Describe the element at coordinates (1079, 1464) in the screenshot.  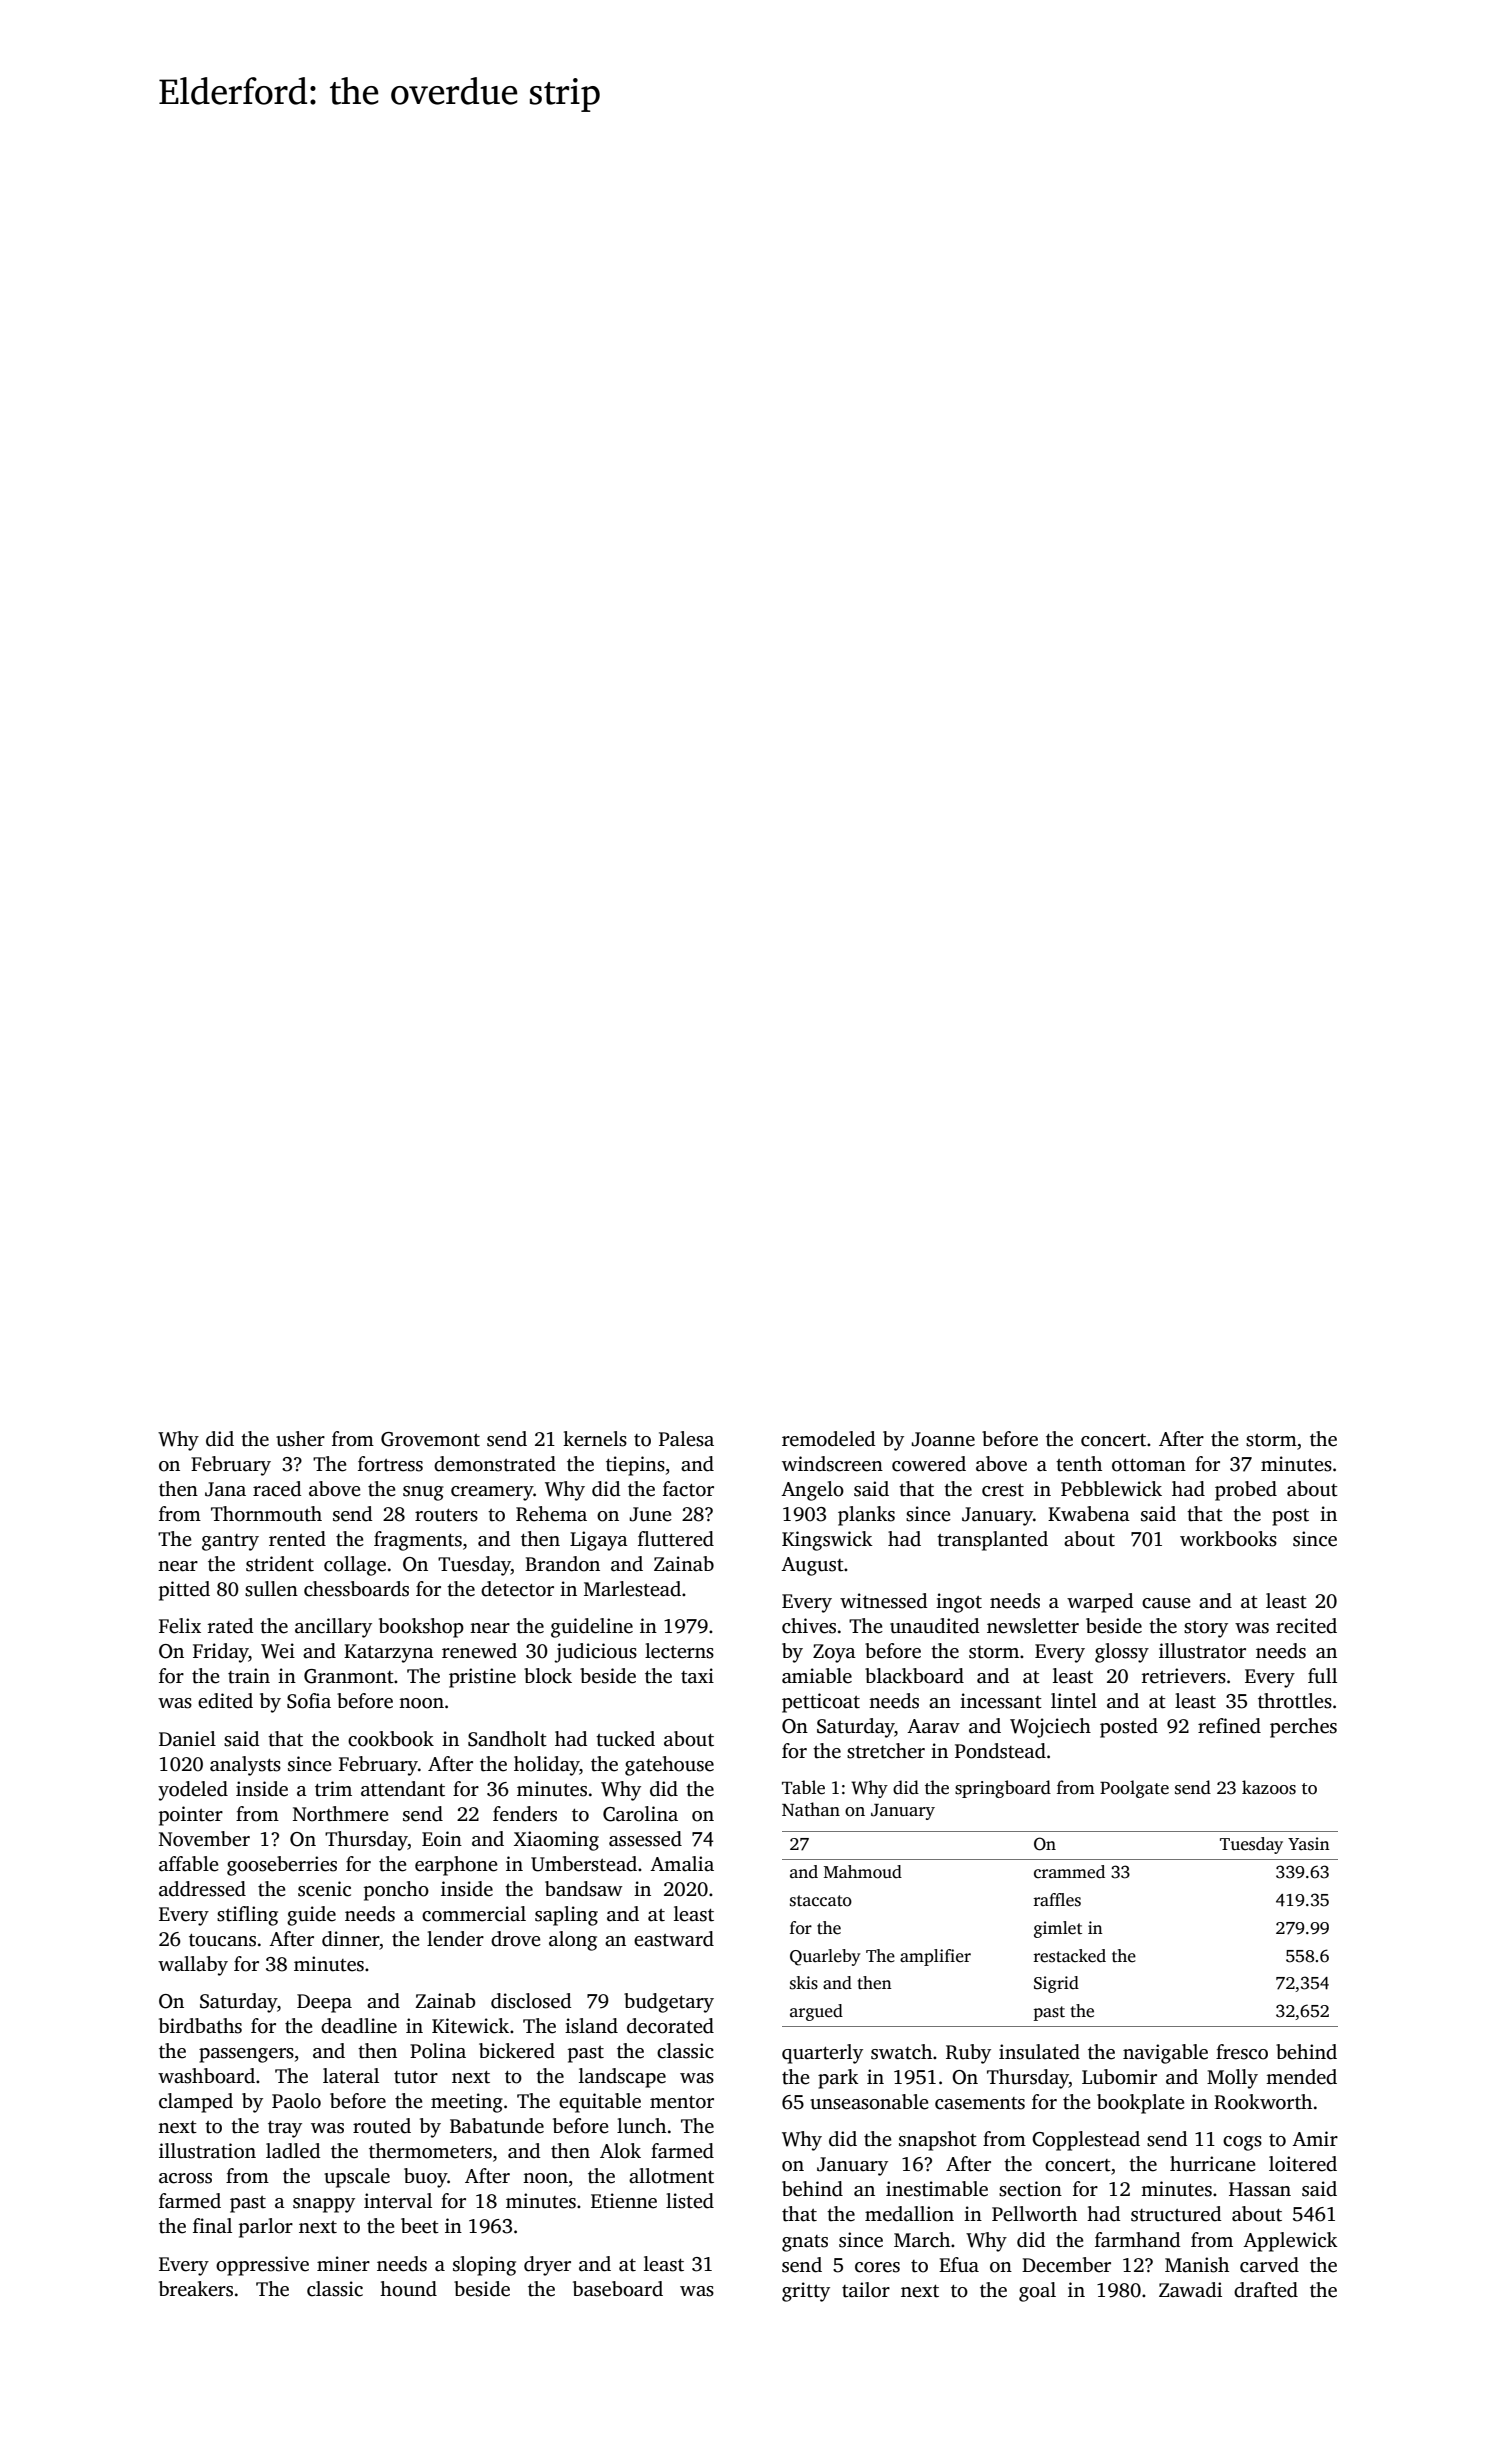
I see `tenth` at that location.
